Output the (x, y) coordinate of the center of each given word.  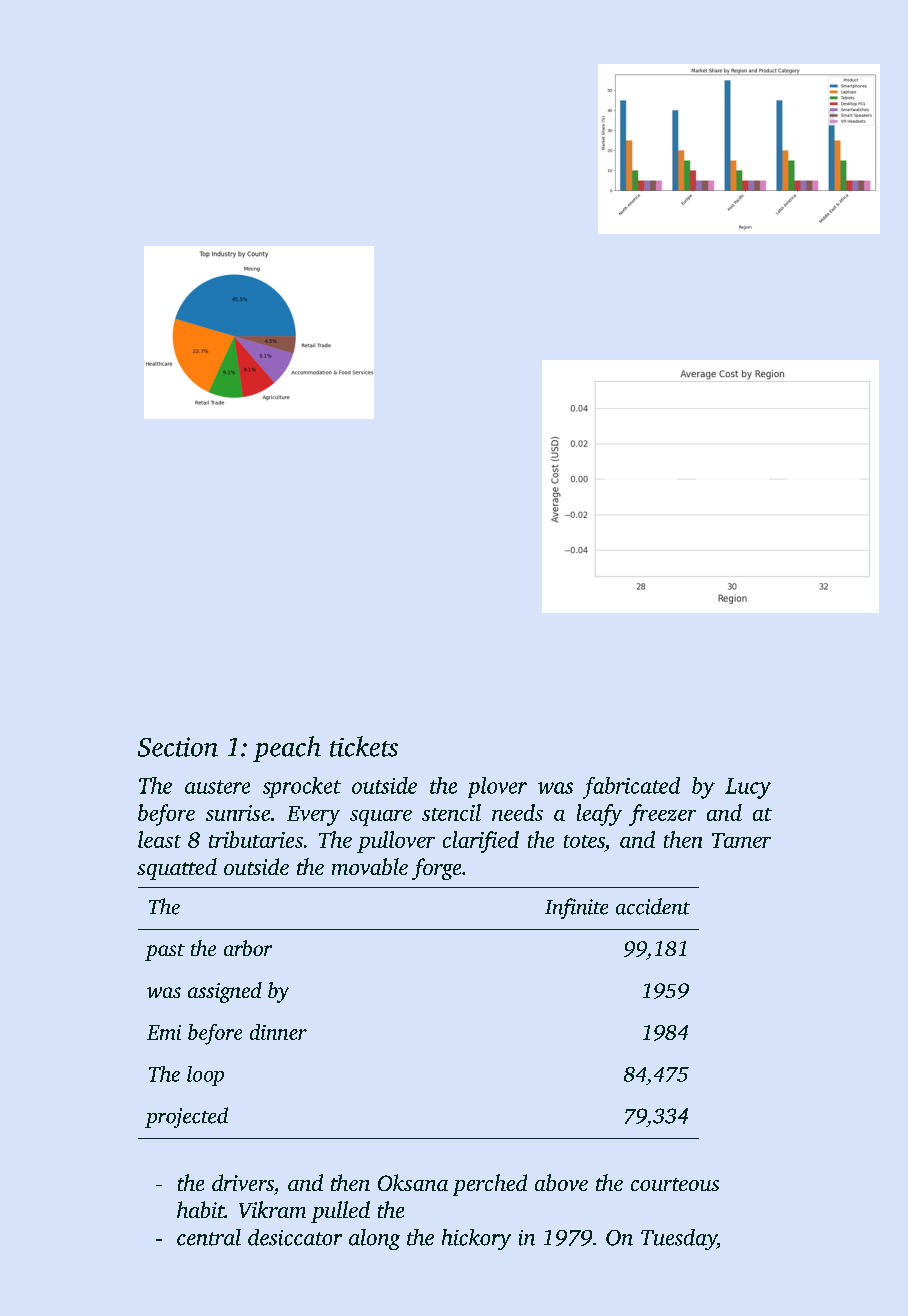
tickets (364, 746)
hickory (476, 1239)
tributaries (256, 839)
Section (178, 747)
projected (186, 1117)
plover (497, 787)
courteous (675, 1184)
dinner (278, 1032)
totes (584, 841)
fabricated (631, 788)
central (209, 1237)
